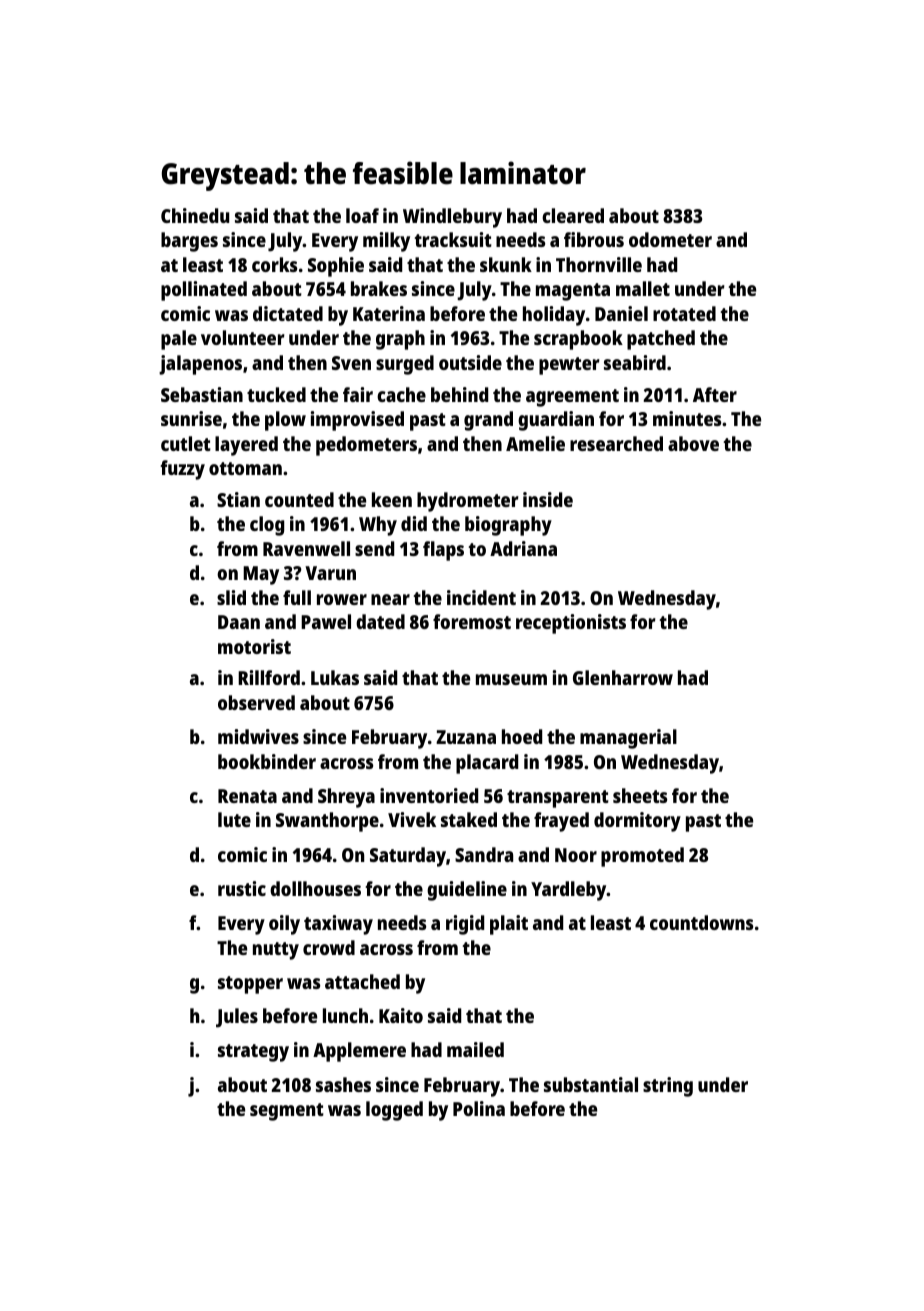 The image size is (924, 1311). I want to click on Katerina, so click(389, 313).
